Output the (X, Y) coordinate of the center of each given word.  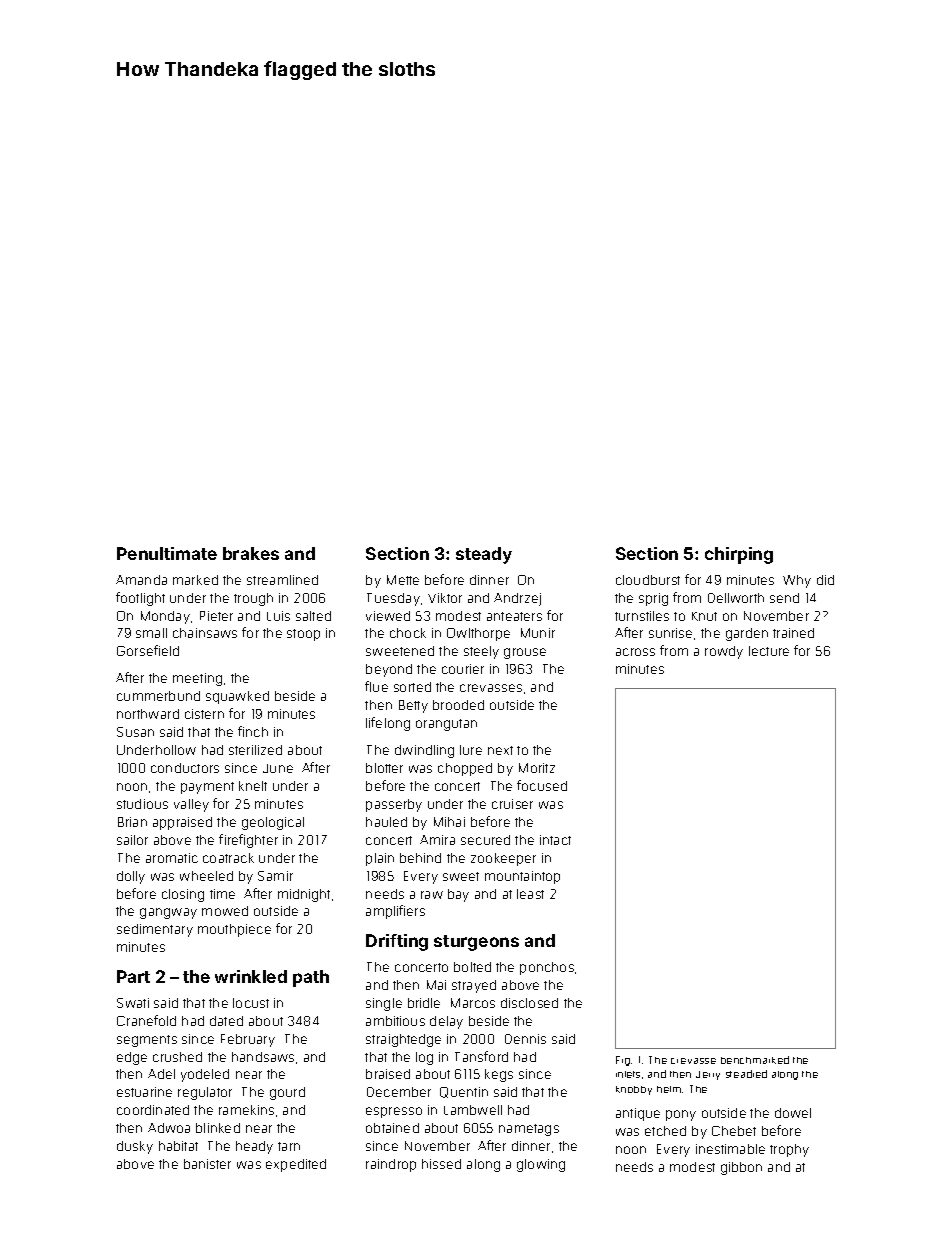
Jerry (708, 1075)
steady (484, 555)
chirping (739, 555)
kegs (499, 1075)
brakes (251, 553)
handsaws (263, 1057)
